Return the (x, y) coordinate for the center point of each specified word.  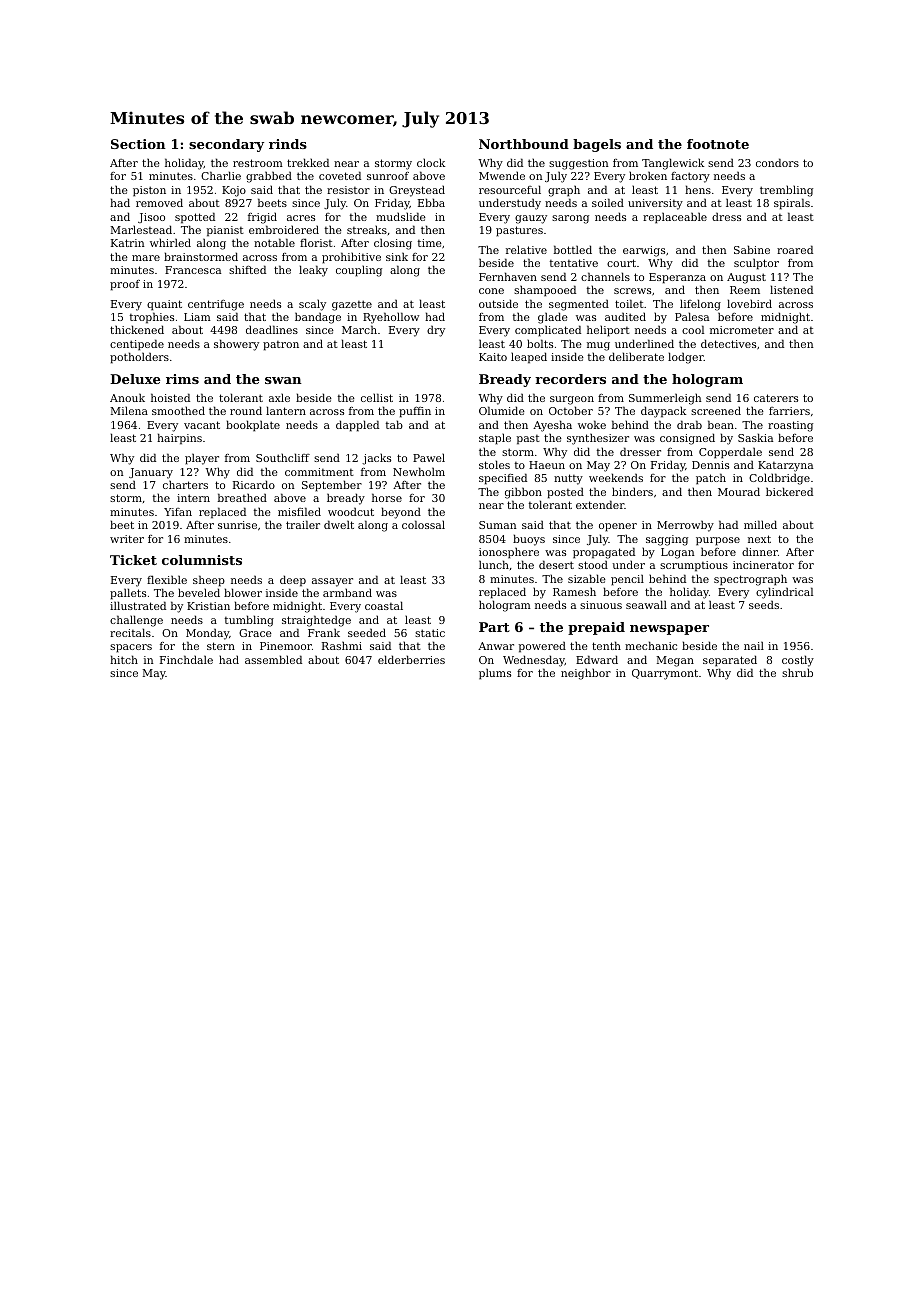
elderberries (411, 659)
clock (431, 162)
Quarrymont (665, 674)
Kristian (208, 606)
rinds (288, 144)
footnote (718, 144)
